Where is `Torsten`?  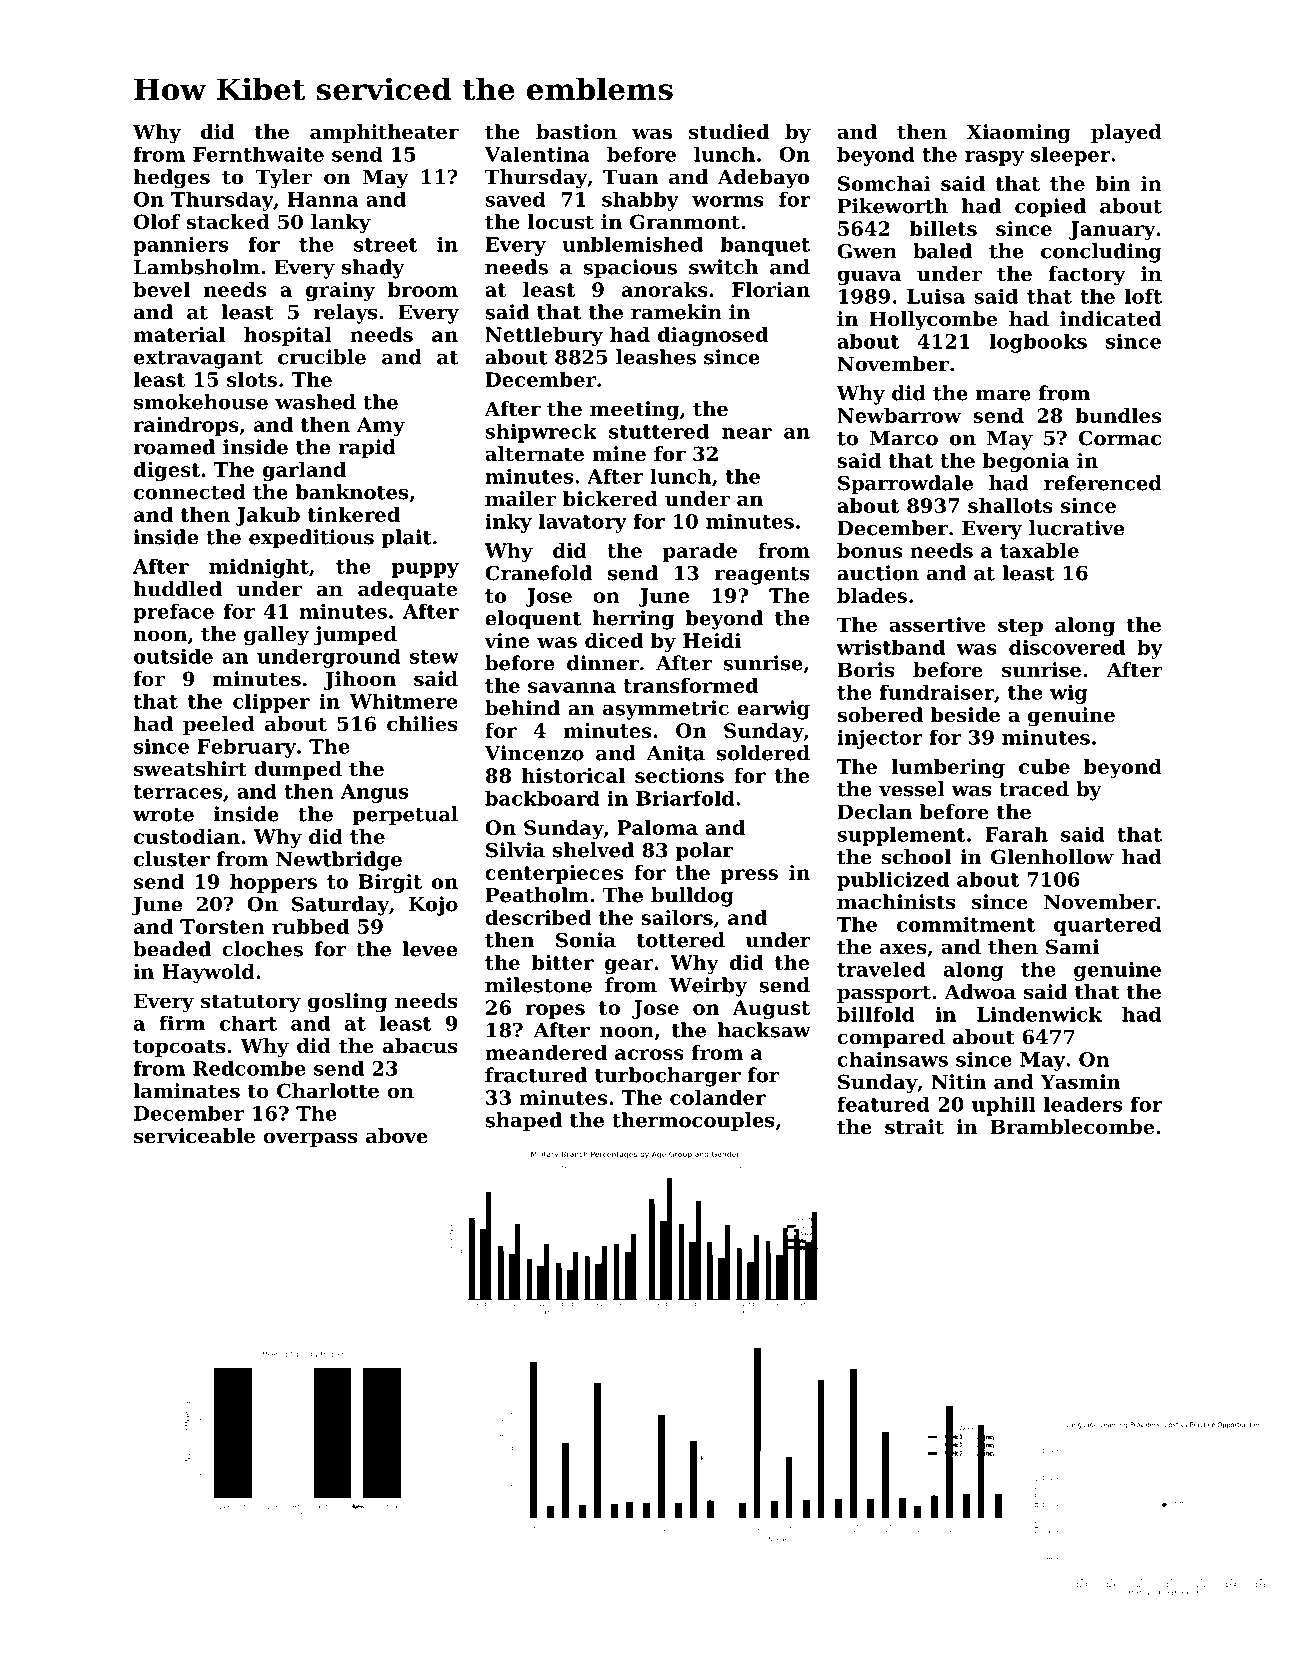 Torsten is located at coordinates (222, 926).
